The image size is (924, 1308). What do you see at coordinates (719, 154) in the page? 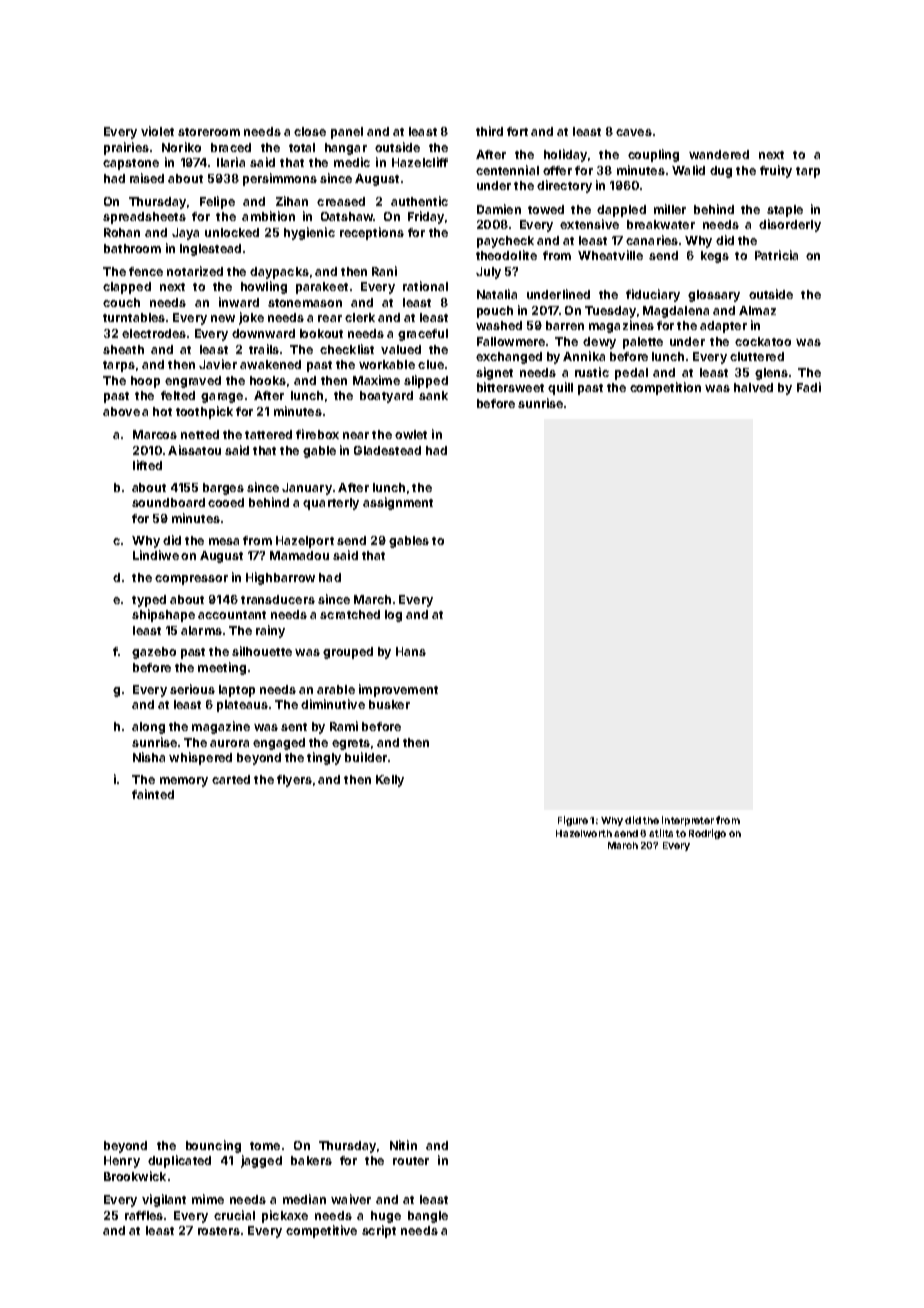
I see `wandered` at bounding box center [719, 154].
